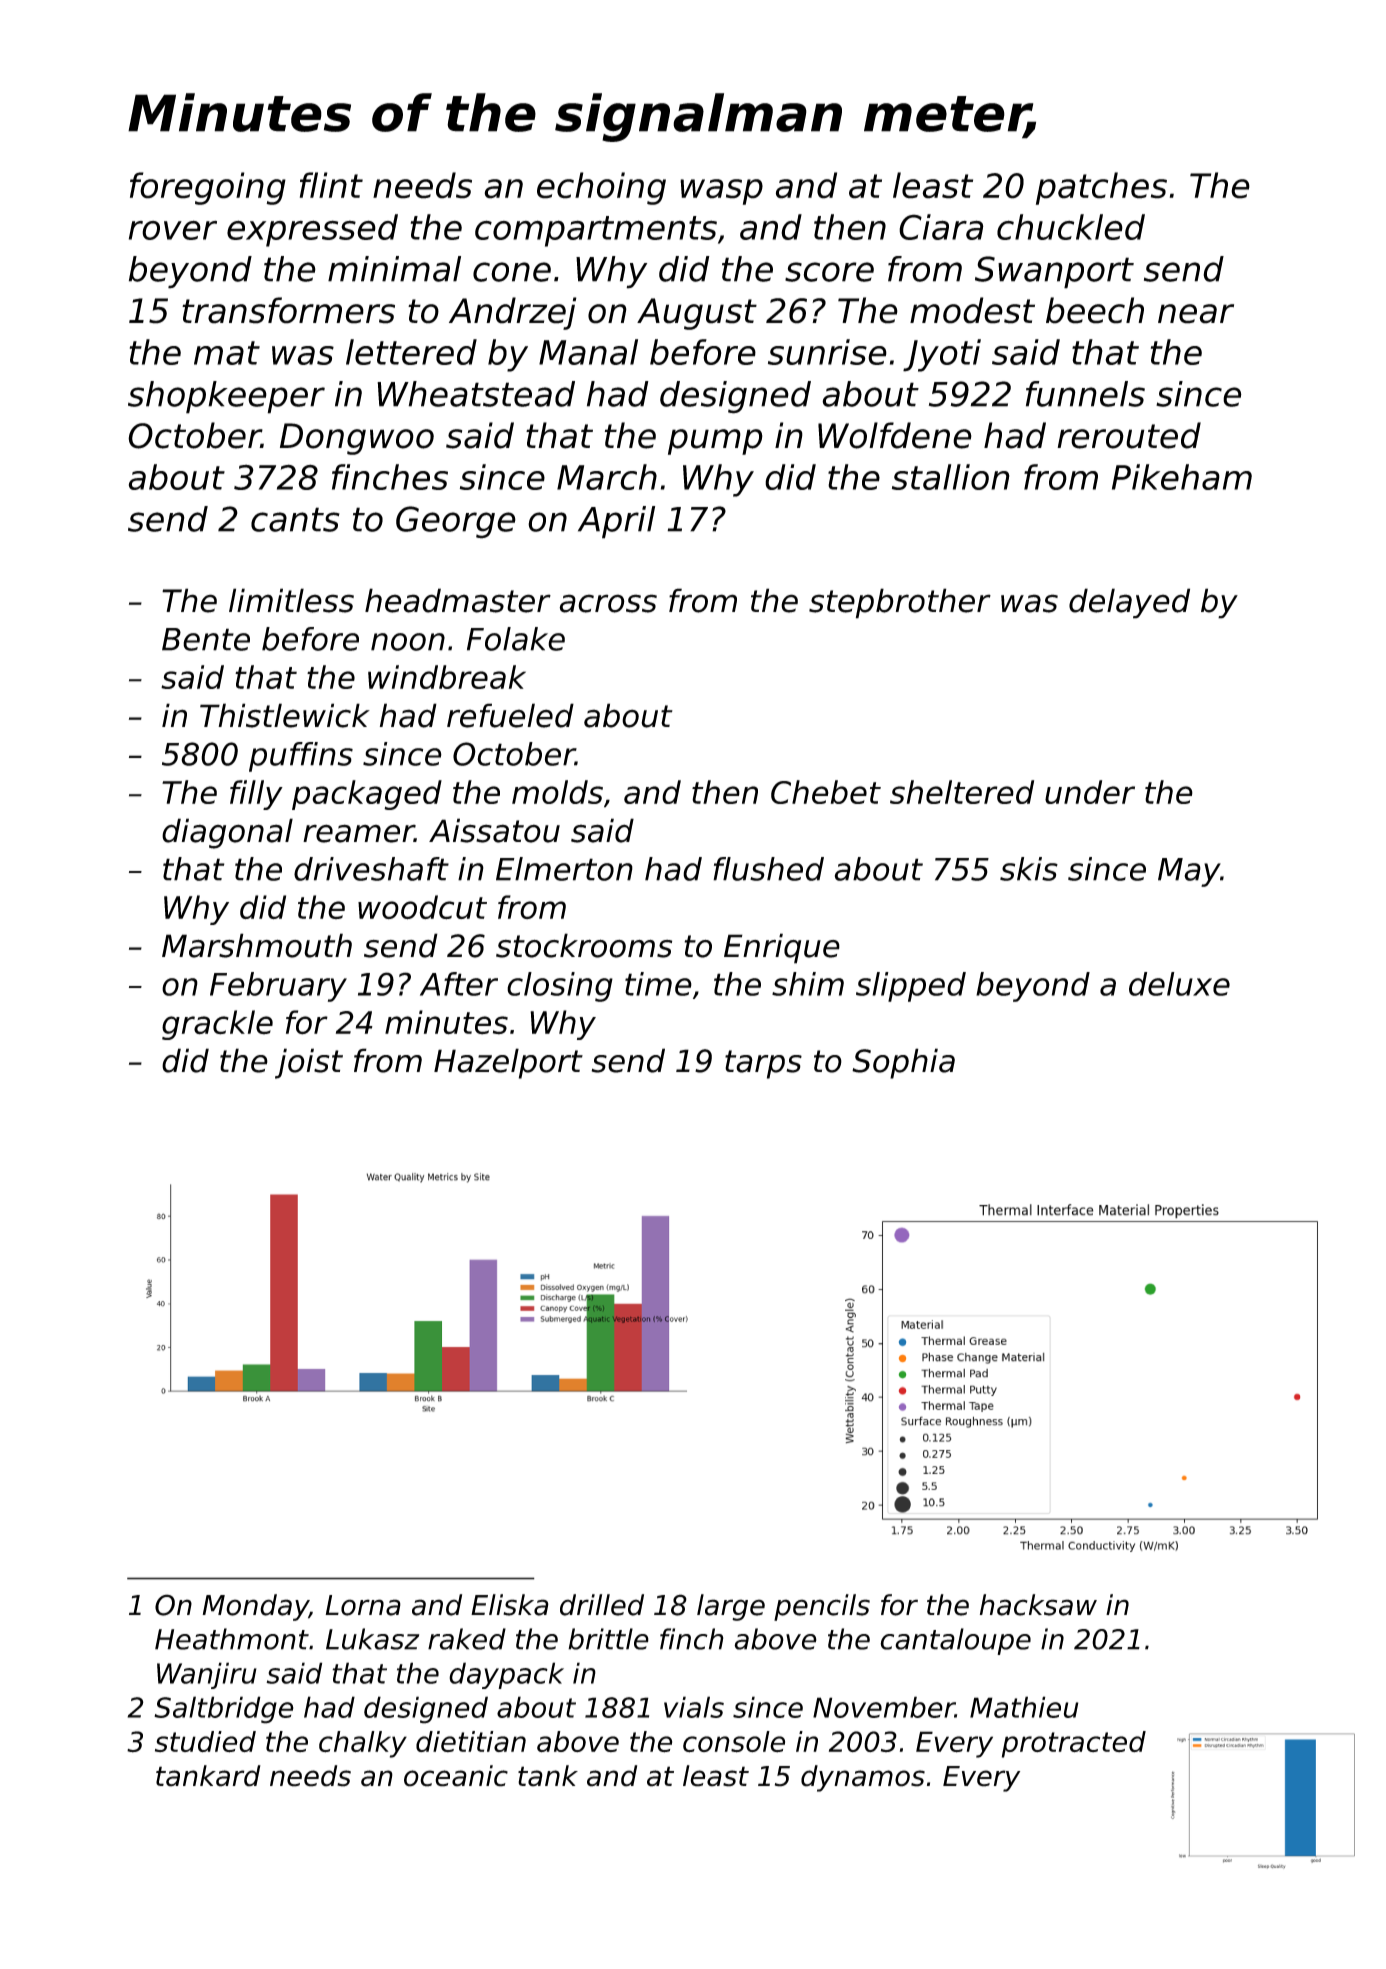 The image size is (1386, 1969). I want to click on oceanic, so click(456, 1776).
